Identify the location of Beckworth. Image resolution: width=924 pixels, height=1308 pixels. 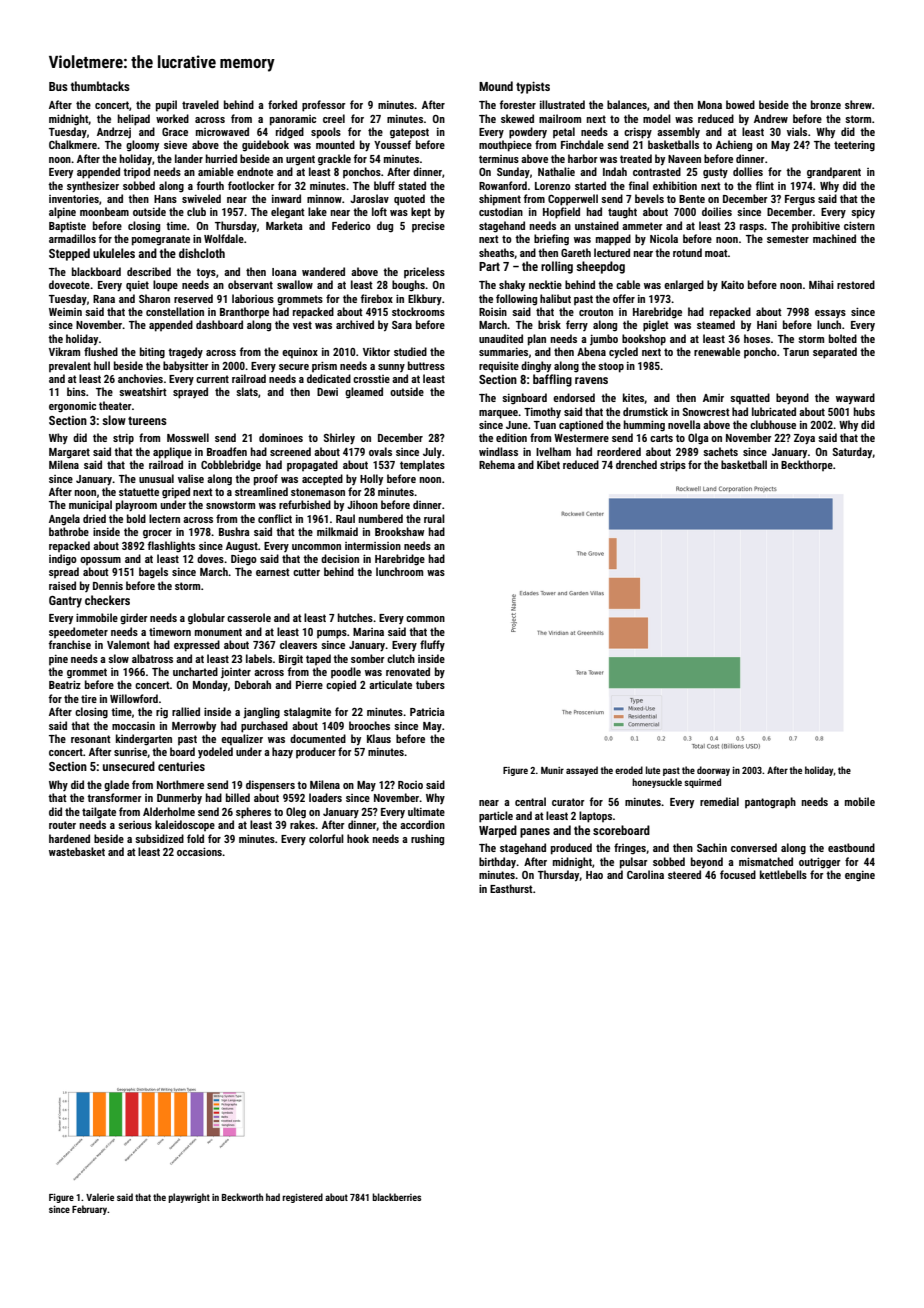
(242, 1197).
